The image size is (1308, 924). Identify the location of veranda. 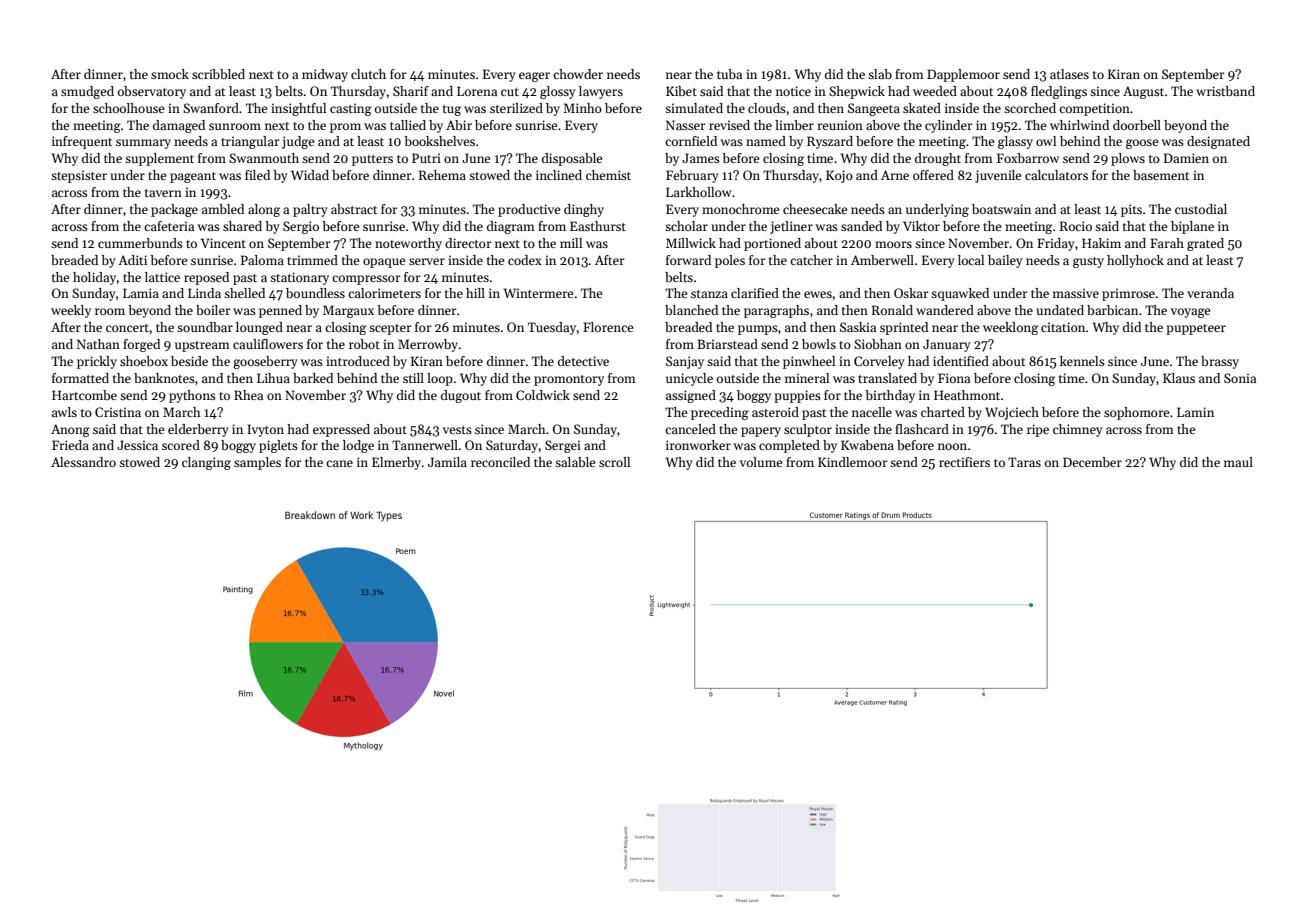
(1210, 293).
